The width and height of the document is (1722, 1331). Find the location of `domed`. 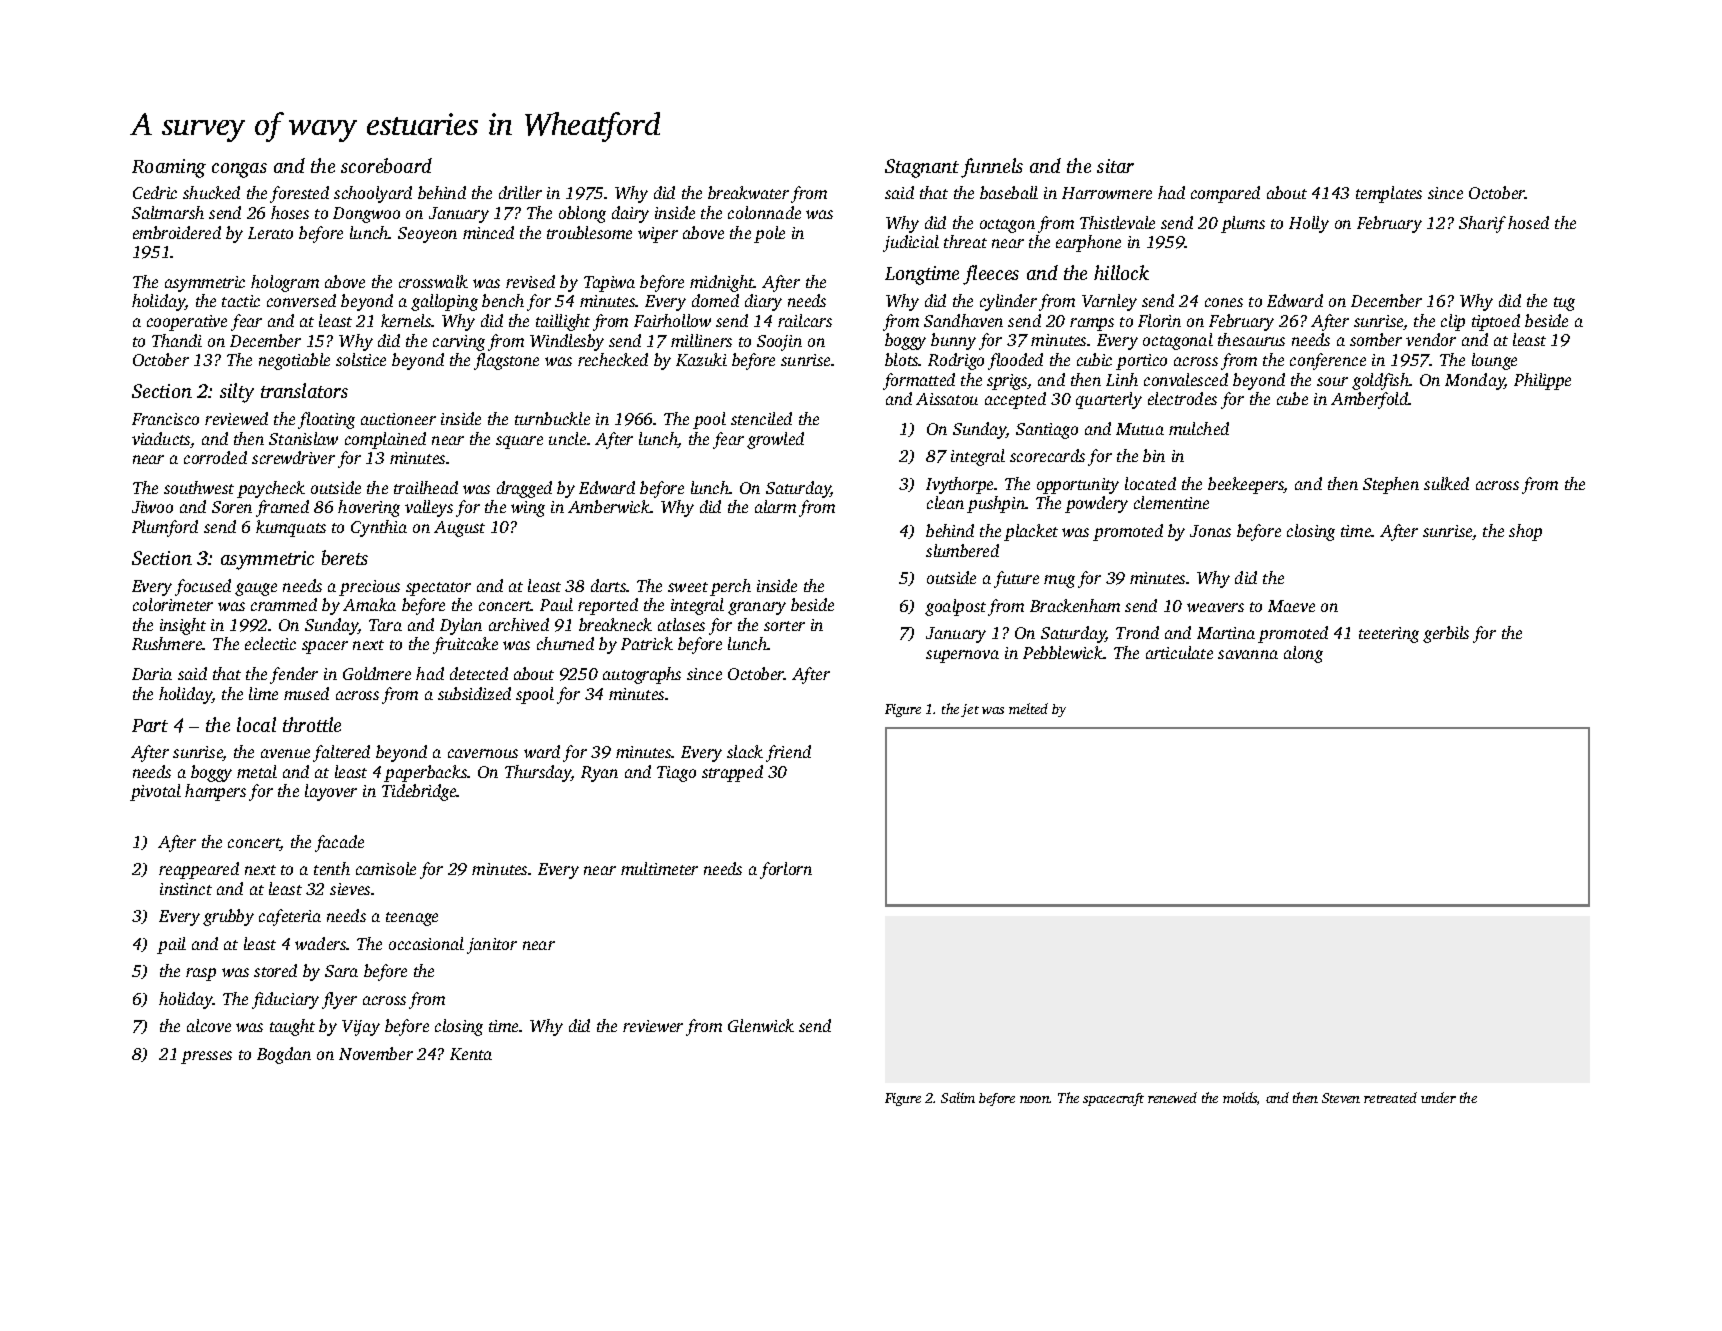

domed is located at coordinates (715, 300).
